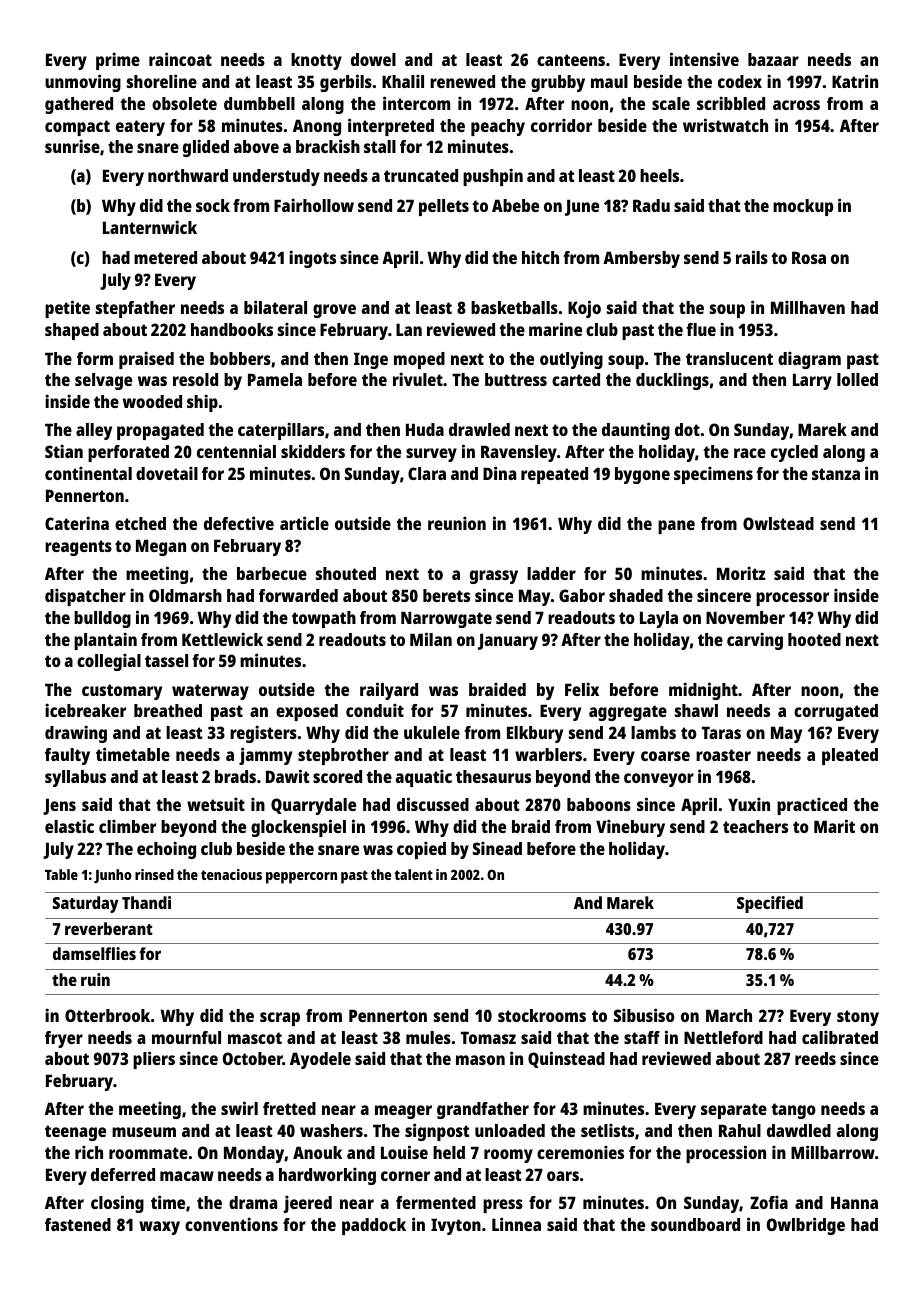 The image size is (924, 1314). I want to click on Tomasz, so click(488, 1037).
